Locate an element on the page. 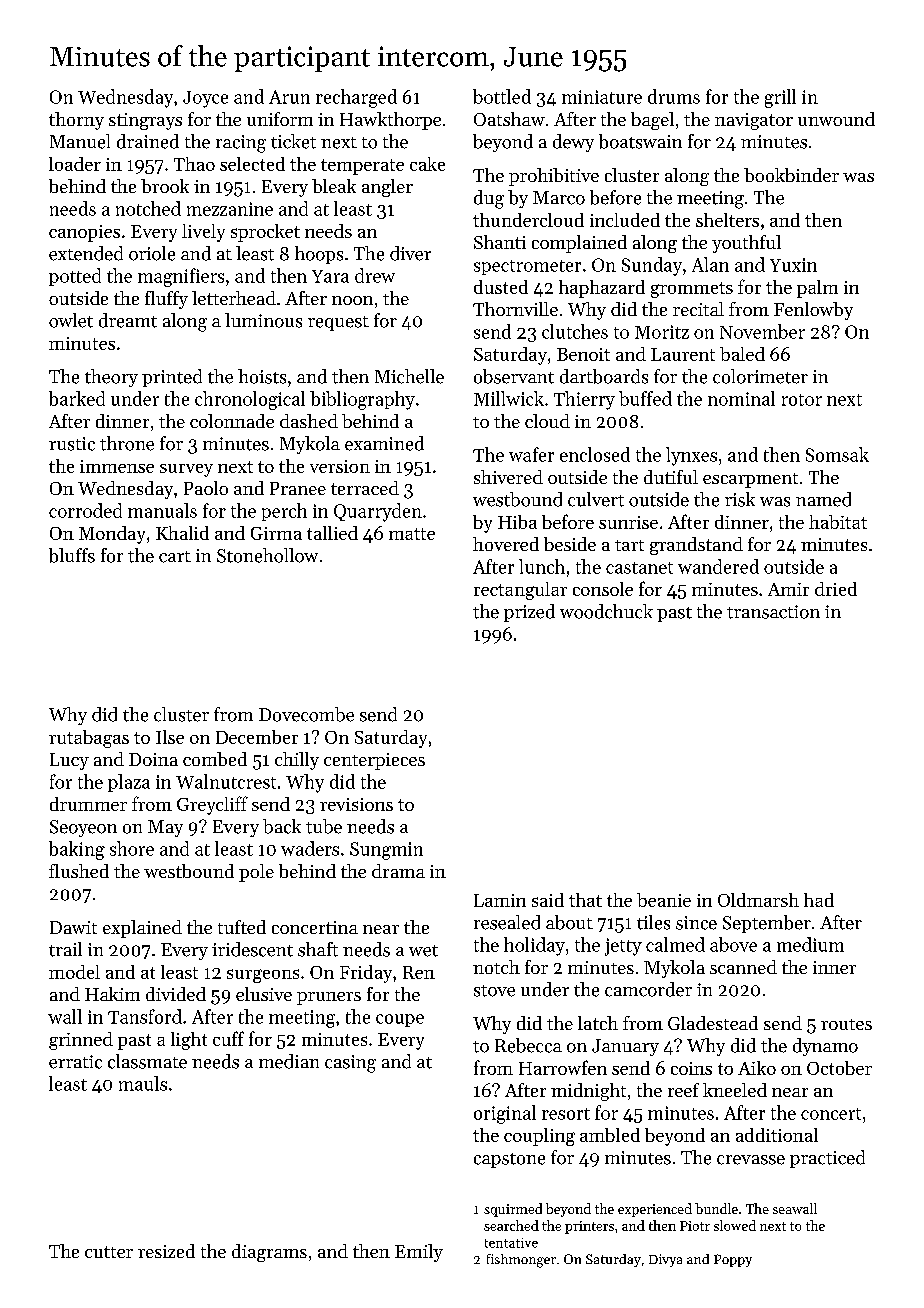 The image size is (924, 1308). stove is located at coordinates (494, 991).
